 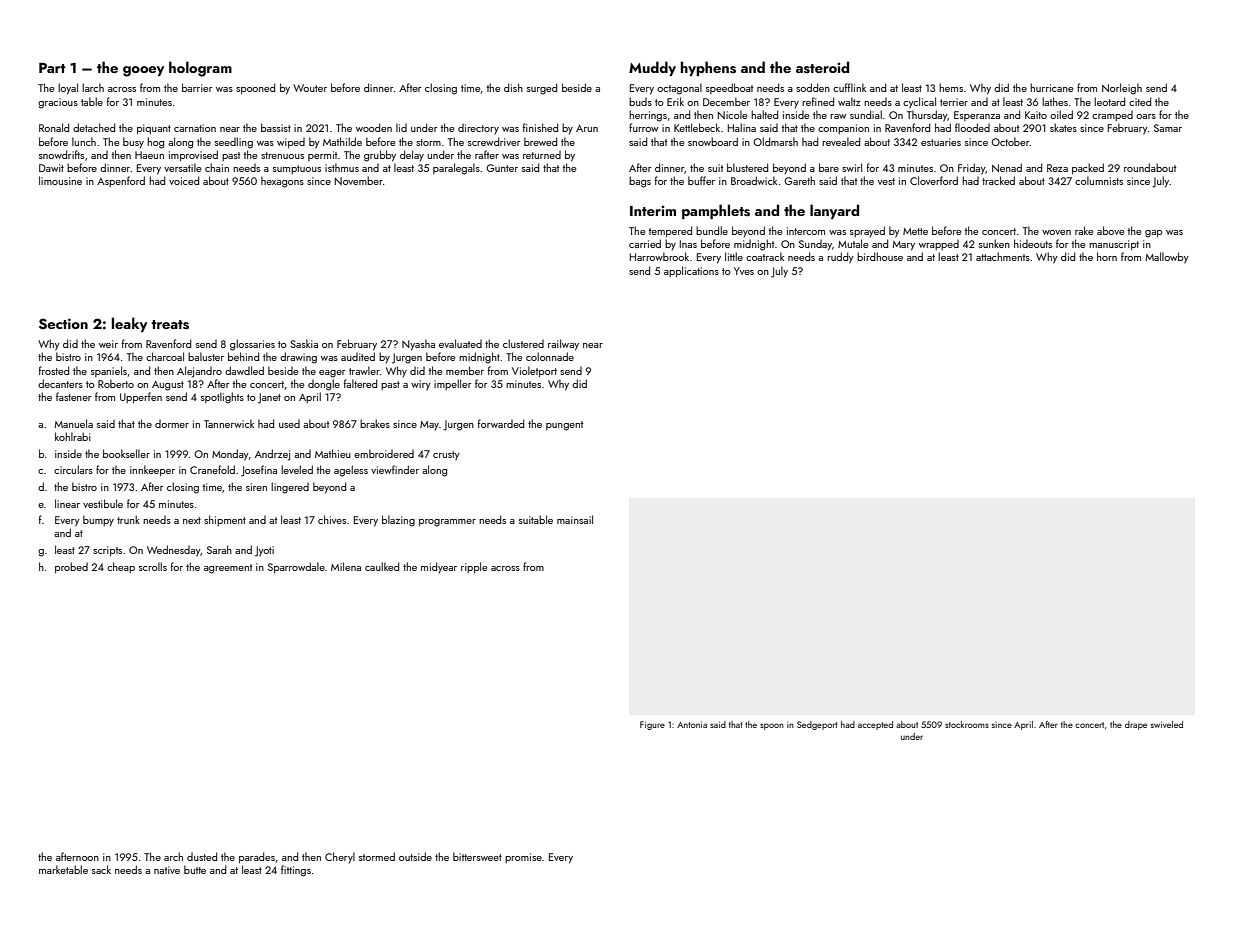 What do you see at coordinates (708, 68) in the page?
I see `hyphens` at bounding box center [708, 68].
